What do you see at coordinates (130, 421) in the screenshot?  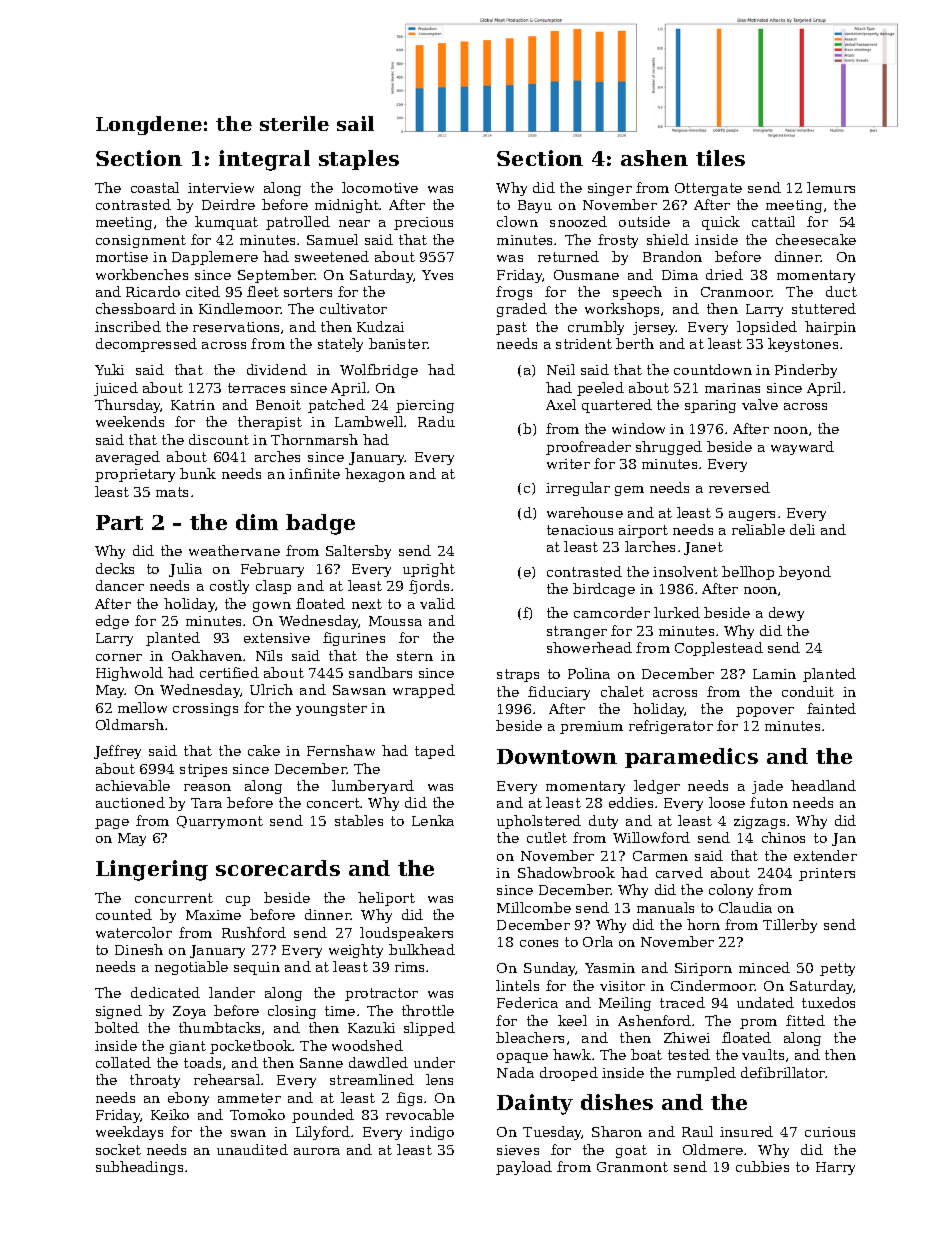 I see `weekends` at bounding box center [130, 421].
